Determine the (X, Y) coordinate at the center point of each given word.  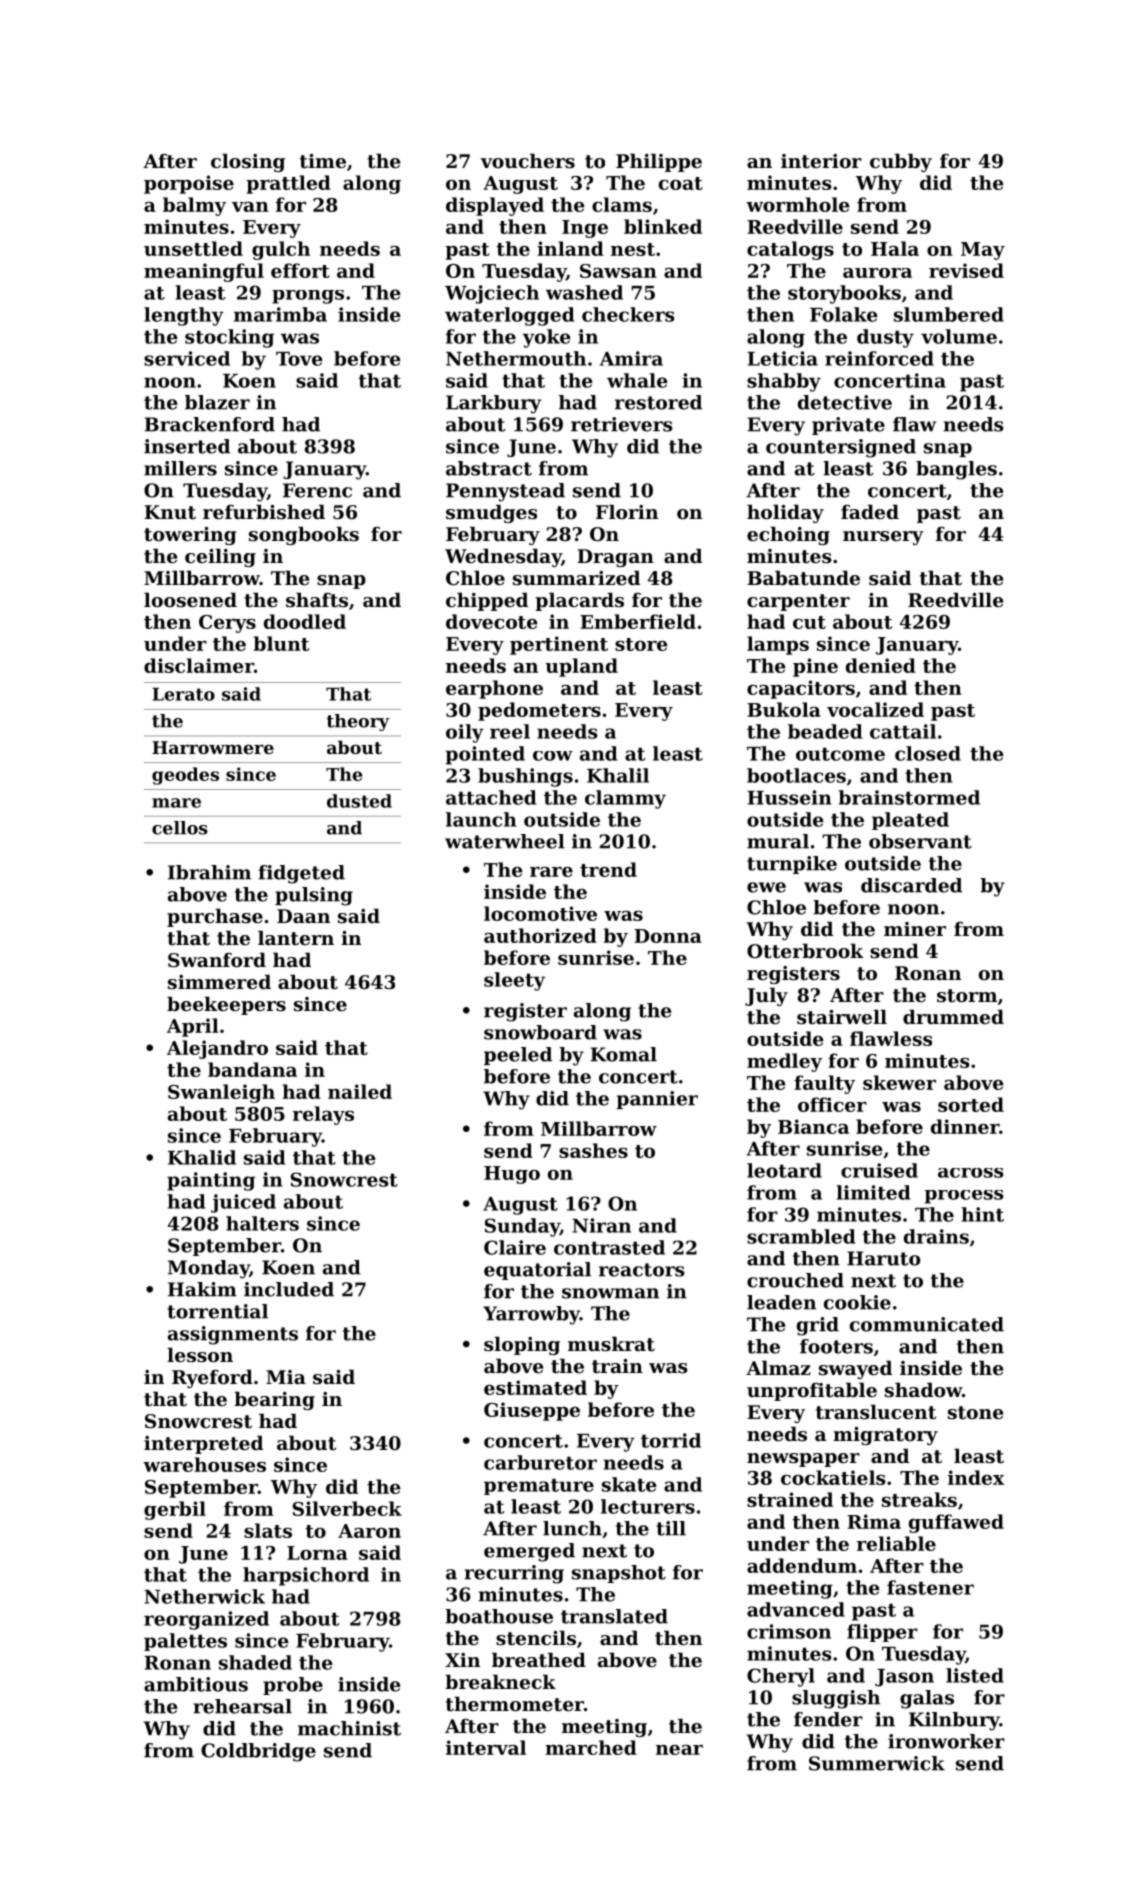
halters (262, 1223)
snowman (610, 1293)
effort (300, 270)
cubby (901, 162)
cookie (857, 1302)
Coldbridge (258, 1752)
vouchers (527, 160)
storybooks (844, 294)
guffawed (956, 1523)
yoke (547, 338)
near (679, 1750)
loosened (190, 599)
